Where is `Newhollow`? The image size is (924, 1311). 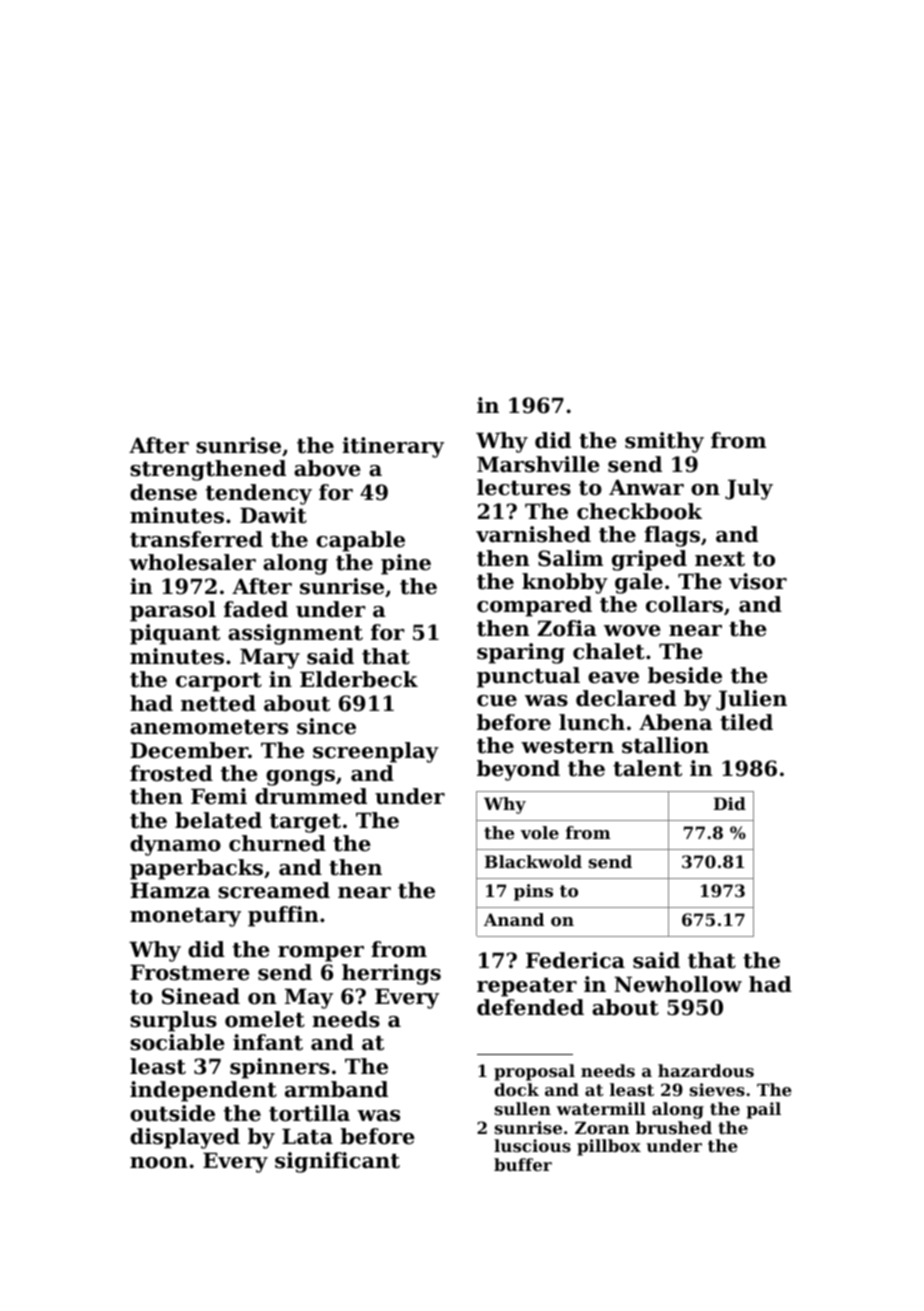 Newhollow is located at coordinates (678, 984).
